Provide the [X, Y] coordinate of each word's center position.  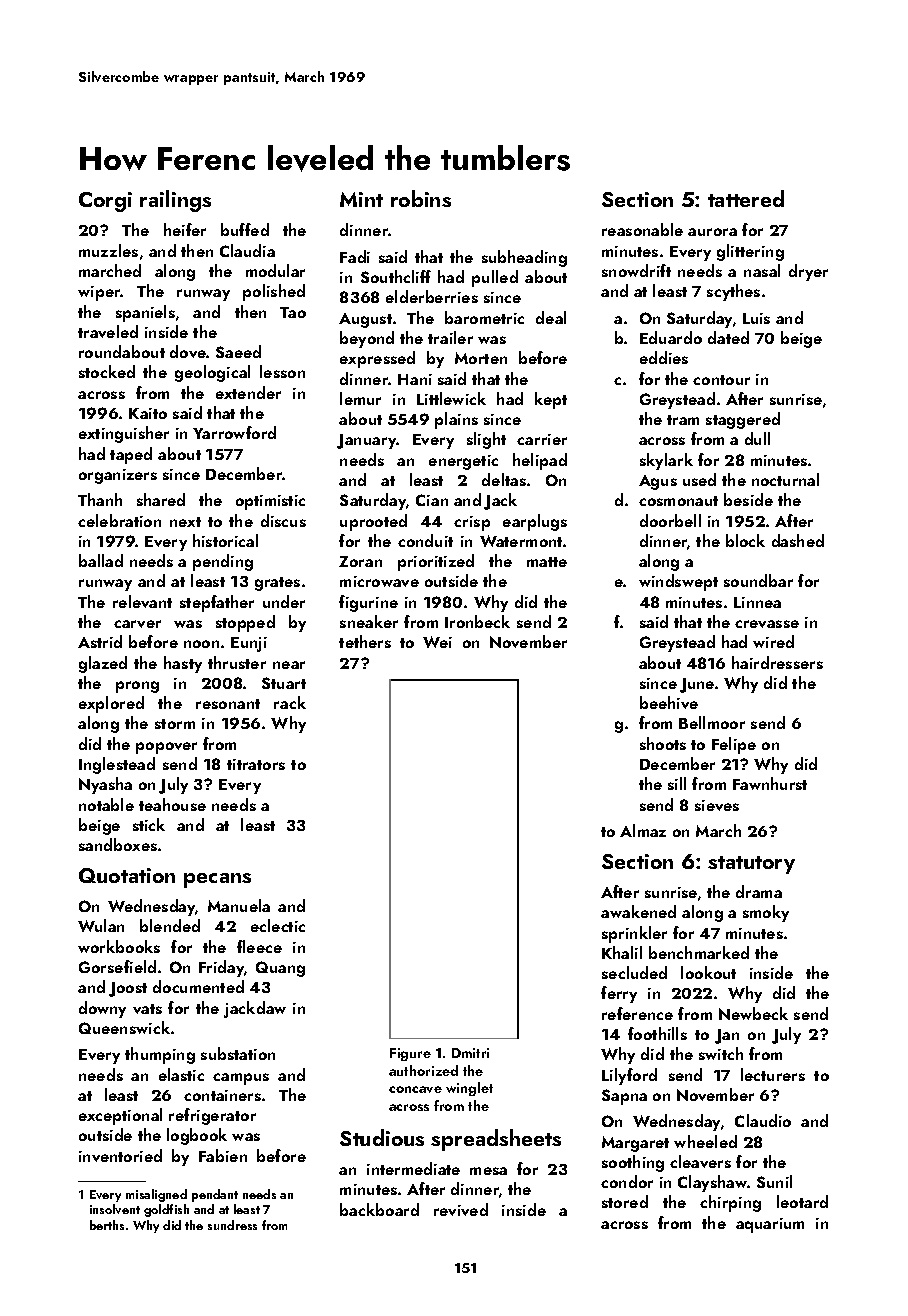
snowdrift [636, 270]
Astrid [100, 641]
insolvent [115, 1209]
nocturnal [785, 479]
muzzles [108, 250]
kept [551, 400]
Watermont [521, 541]
